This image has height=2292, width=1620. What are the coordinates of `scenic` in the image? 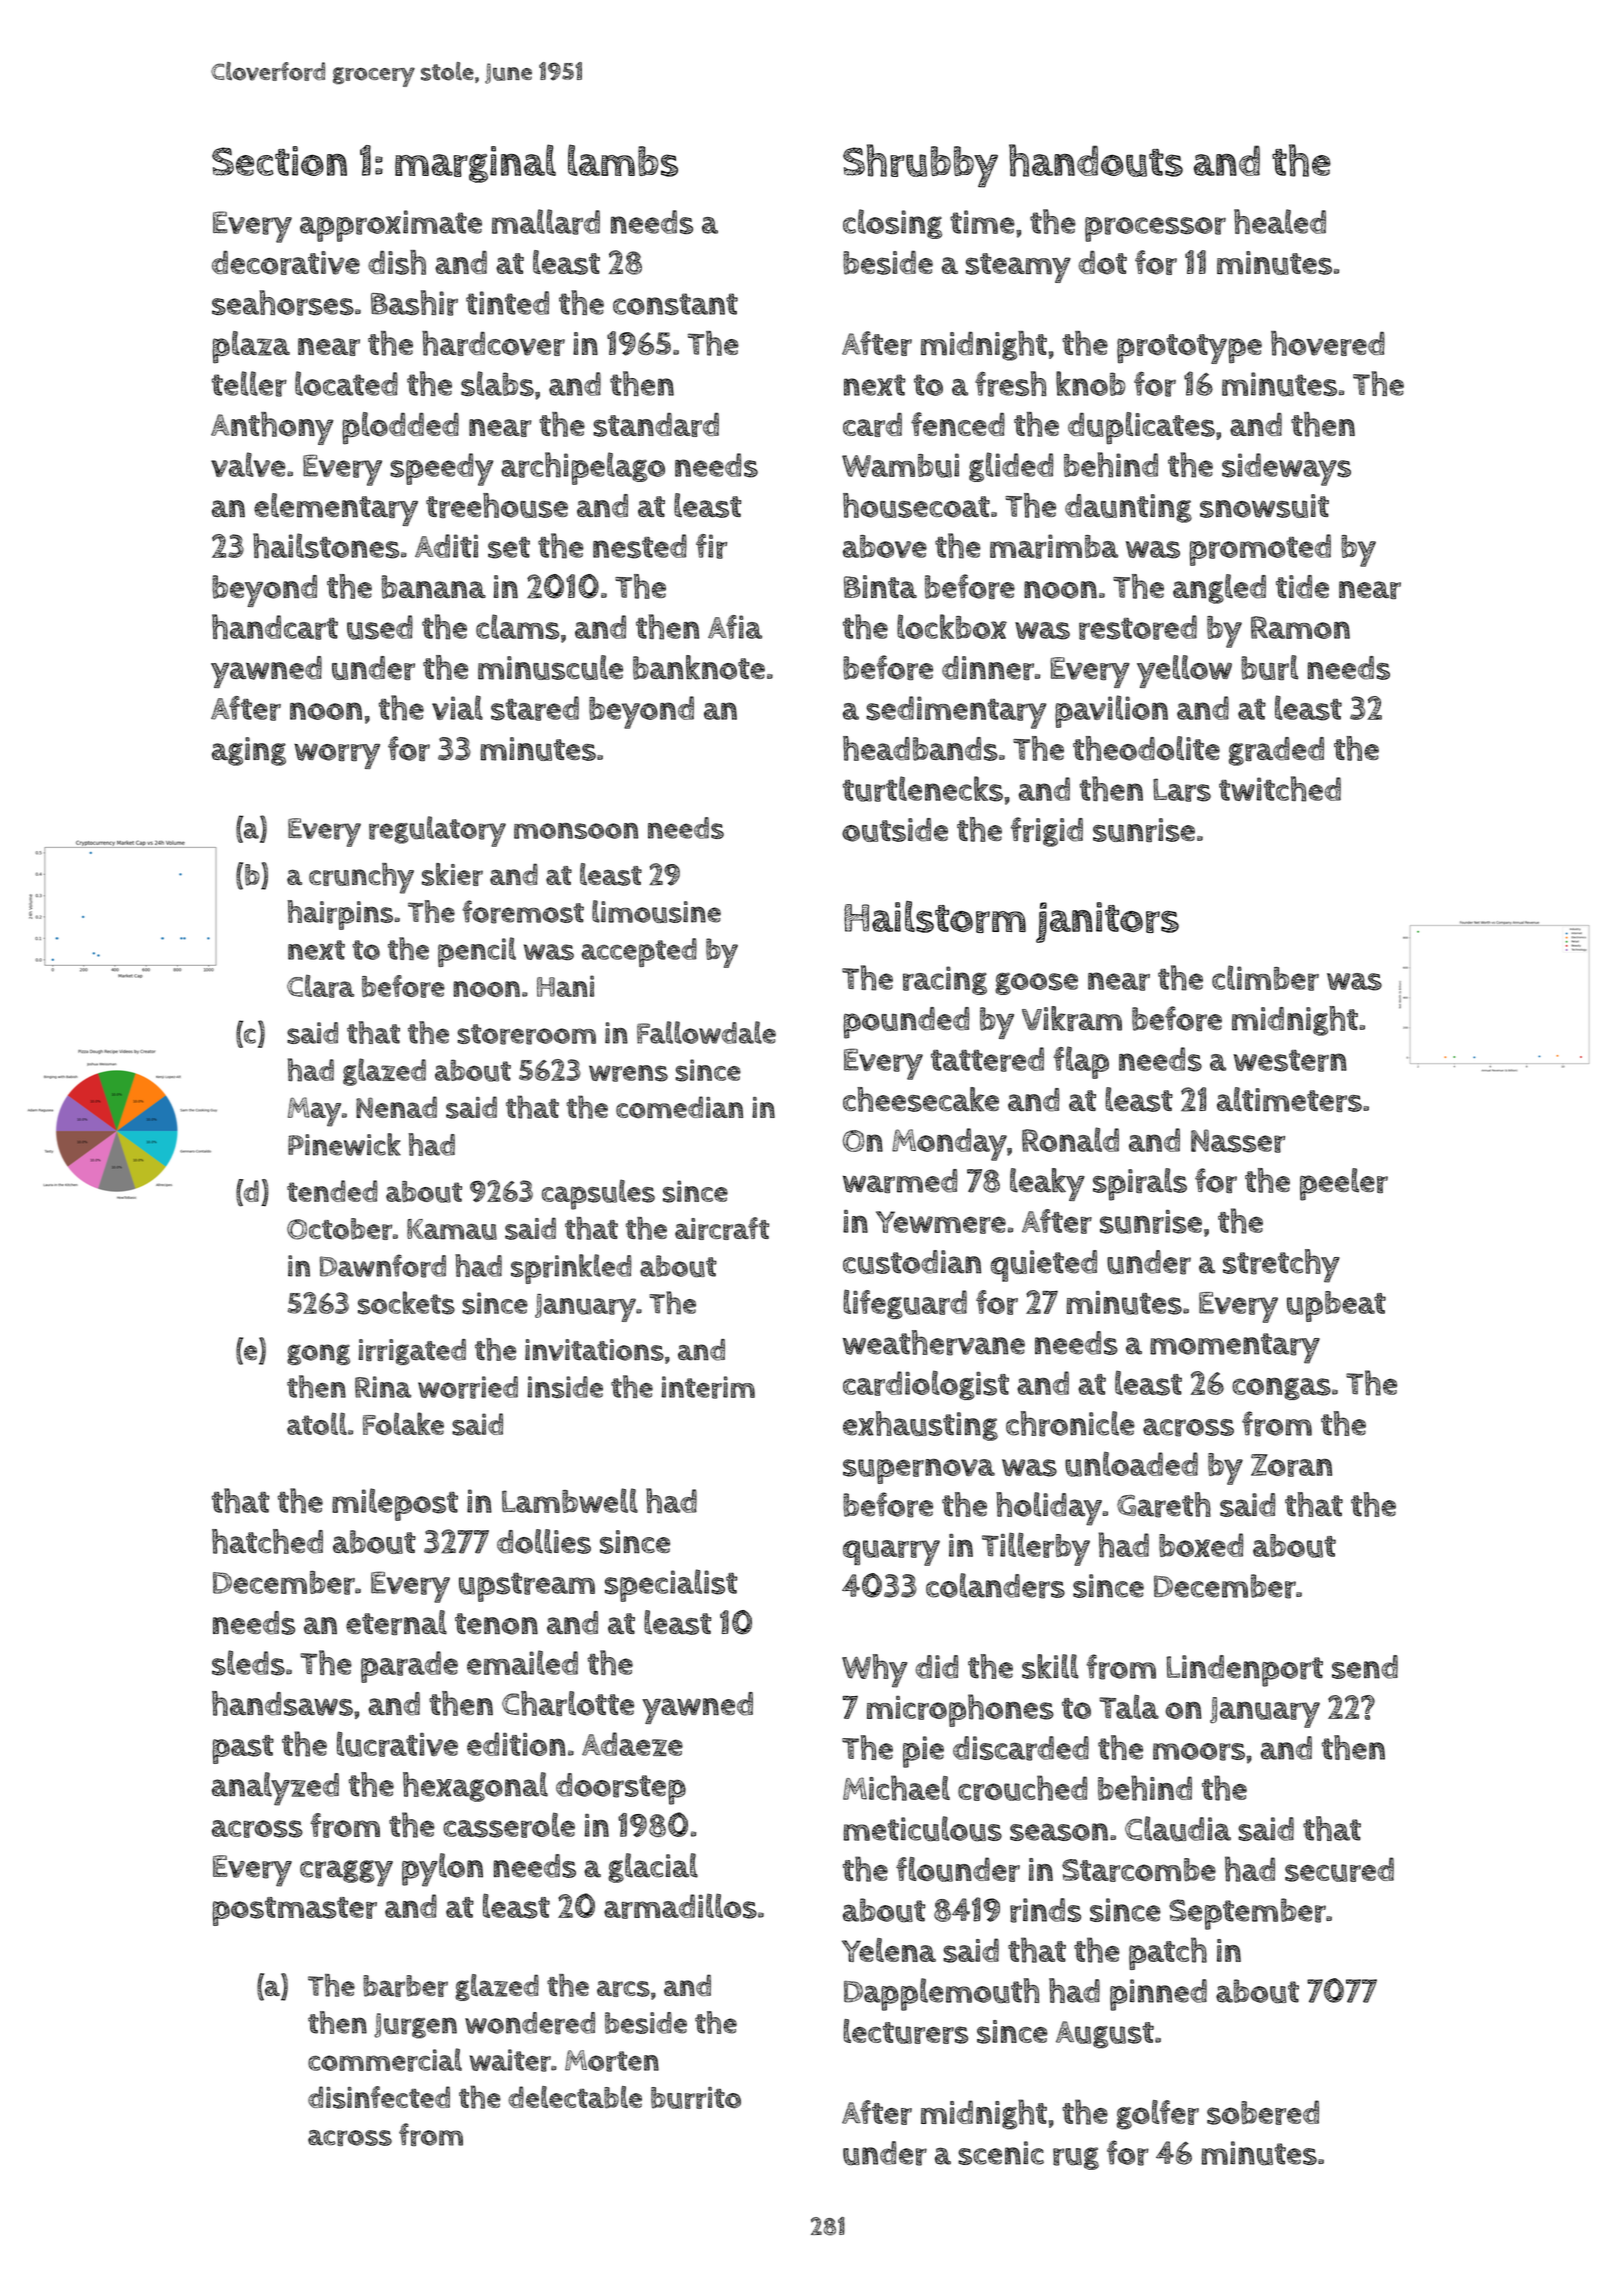 It's located at (1001, 2153).
